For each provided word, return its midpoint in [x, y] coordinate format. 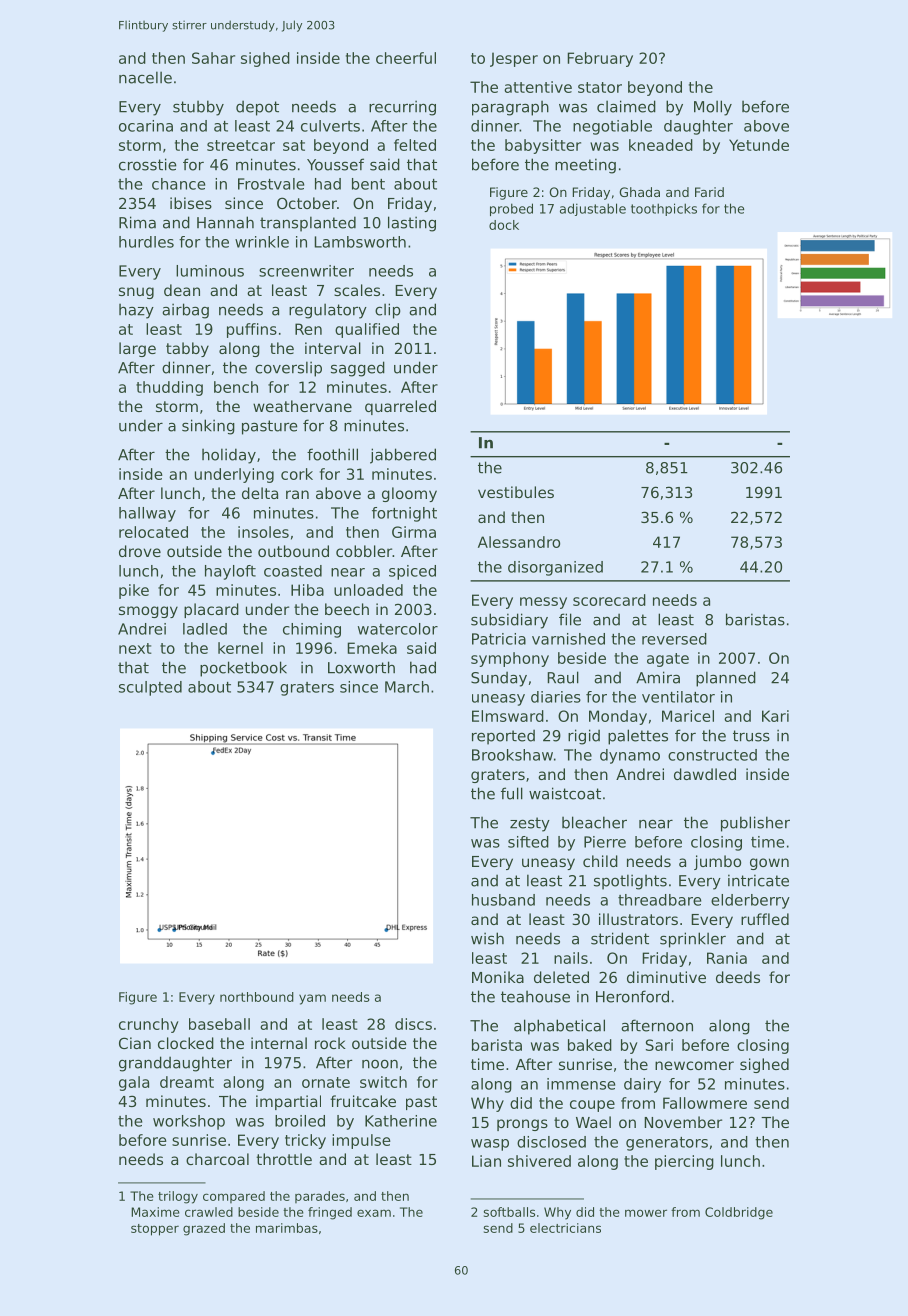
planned [726, 679]
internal [279, 1043]
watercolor [398, 629]
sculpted [150, 688]
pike [134, 591]
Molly [713, 108]
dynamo [630, 756]
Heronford [632, 996]
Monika [498, 977]
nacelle [145, 77]
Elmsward [508, 716]
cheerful [406, 58]
